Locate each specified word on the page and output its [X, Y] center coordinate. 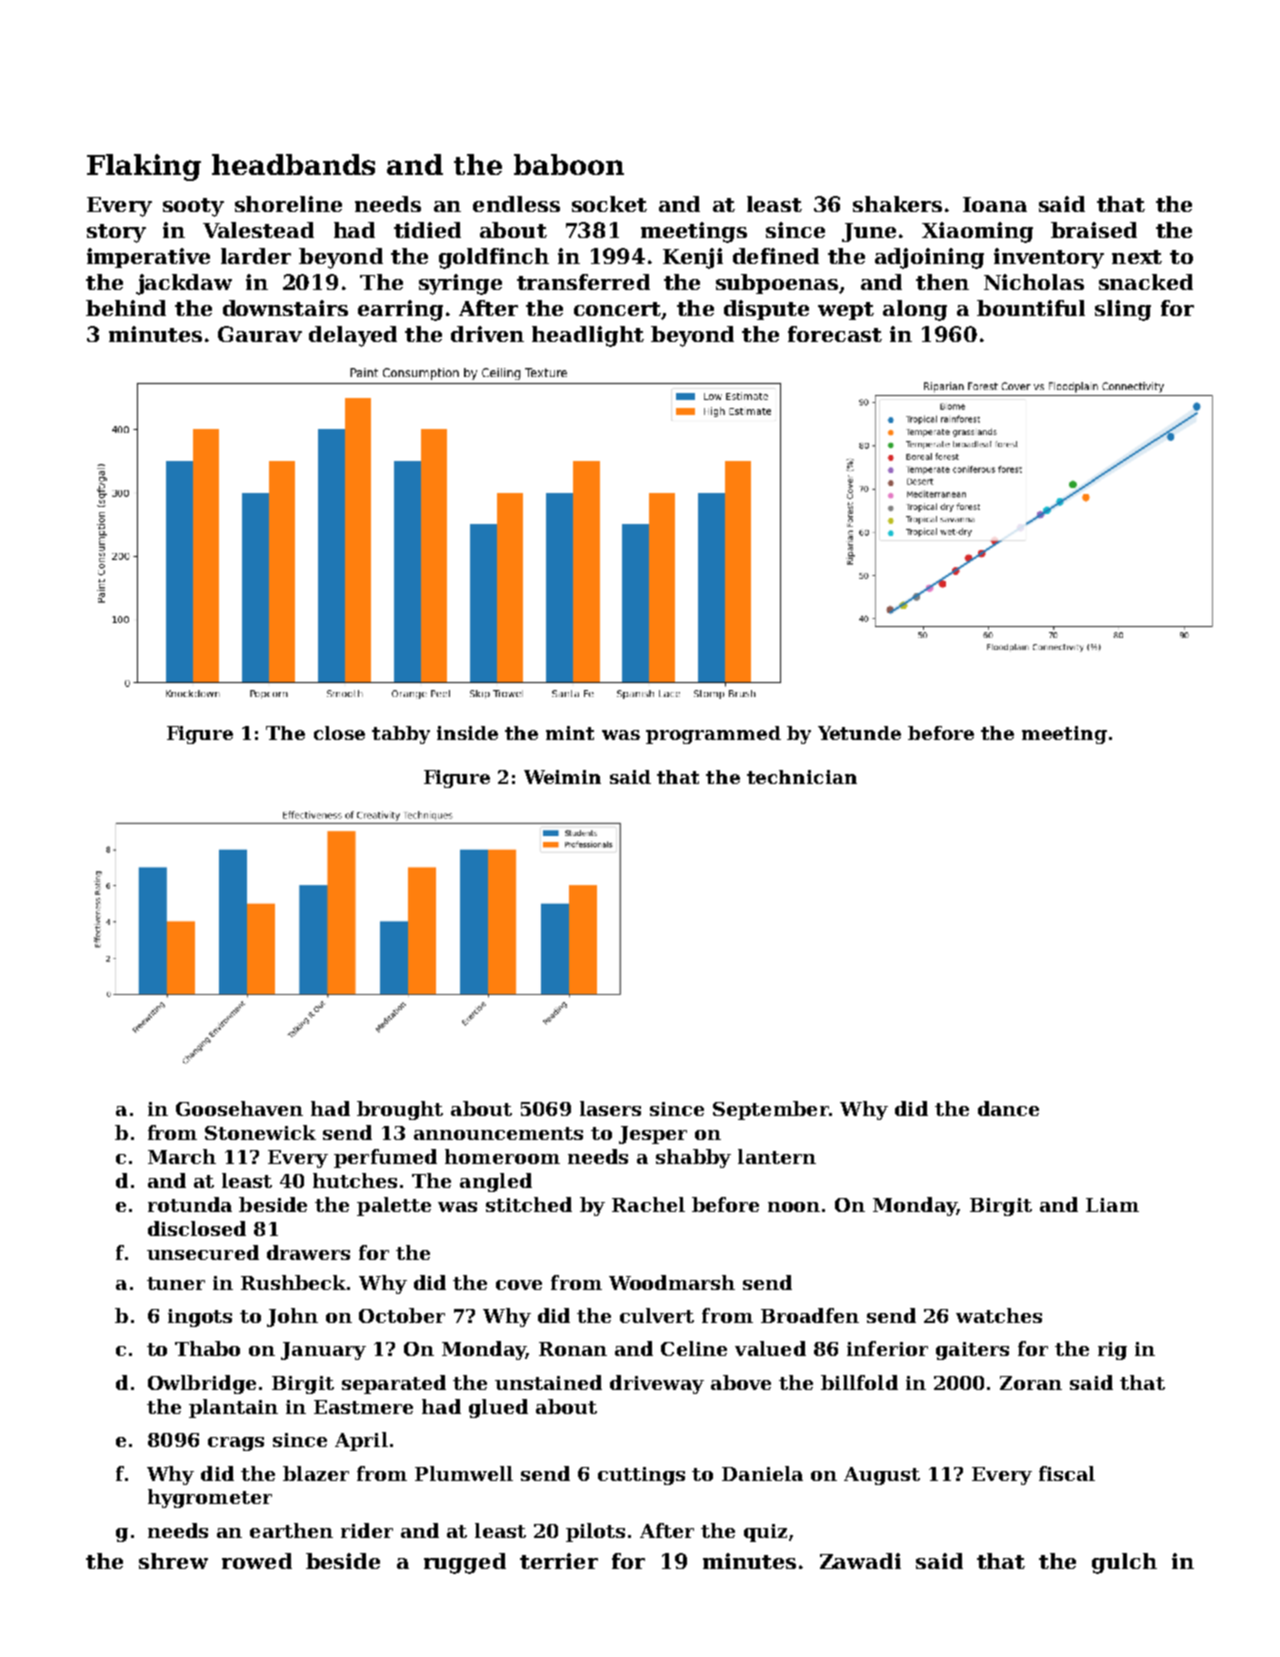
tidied [427, 230]
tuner [176, 1283]
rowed [257, 1561]
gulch [1124, 1563]
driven [487, 334]
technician [802, 777]
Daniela [762, 1473]
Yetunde [859, 733]
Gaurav [260, 334]
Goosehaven [239, 1108]
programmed [713, 735]
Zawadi [860, 1561]
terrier [559, 1561]
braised [1094, 230]
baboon [569, 164]
